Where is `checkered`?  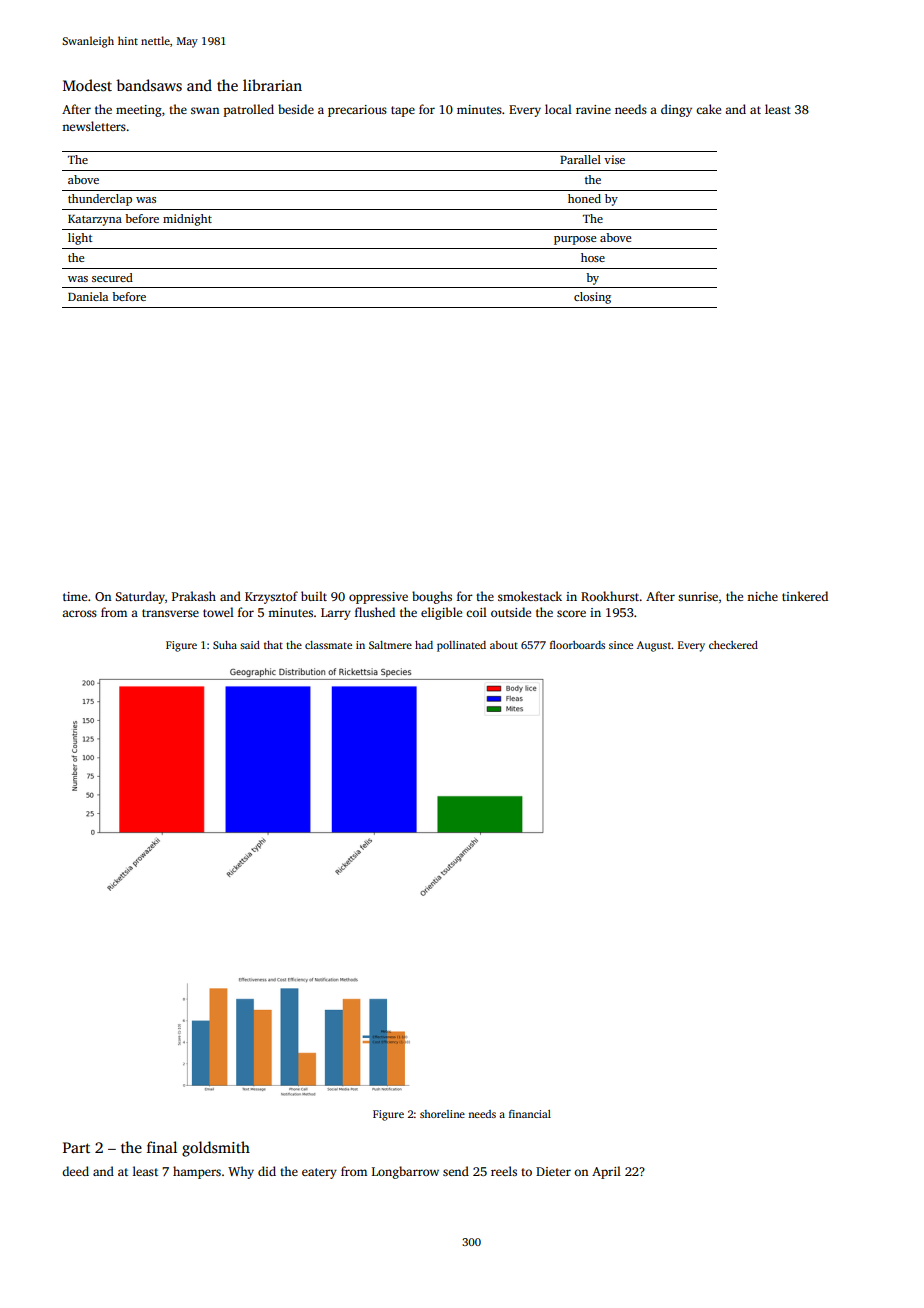
checkered is located at coordinates (733, 645).
